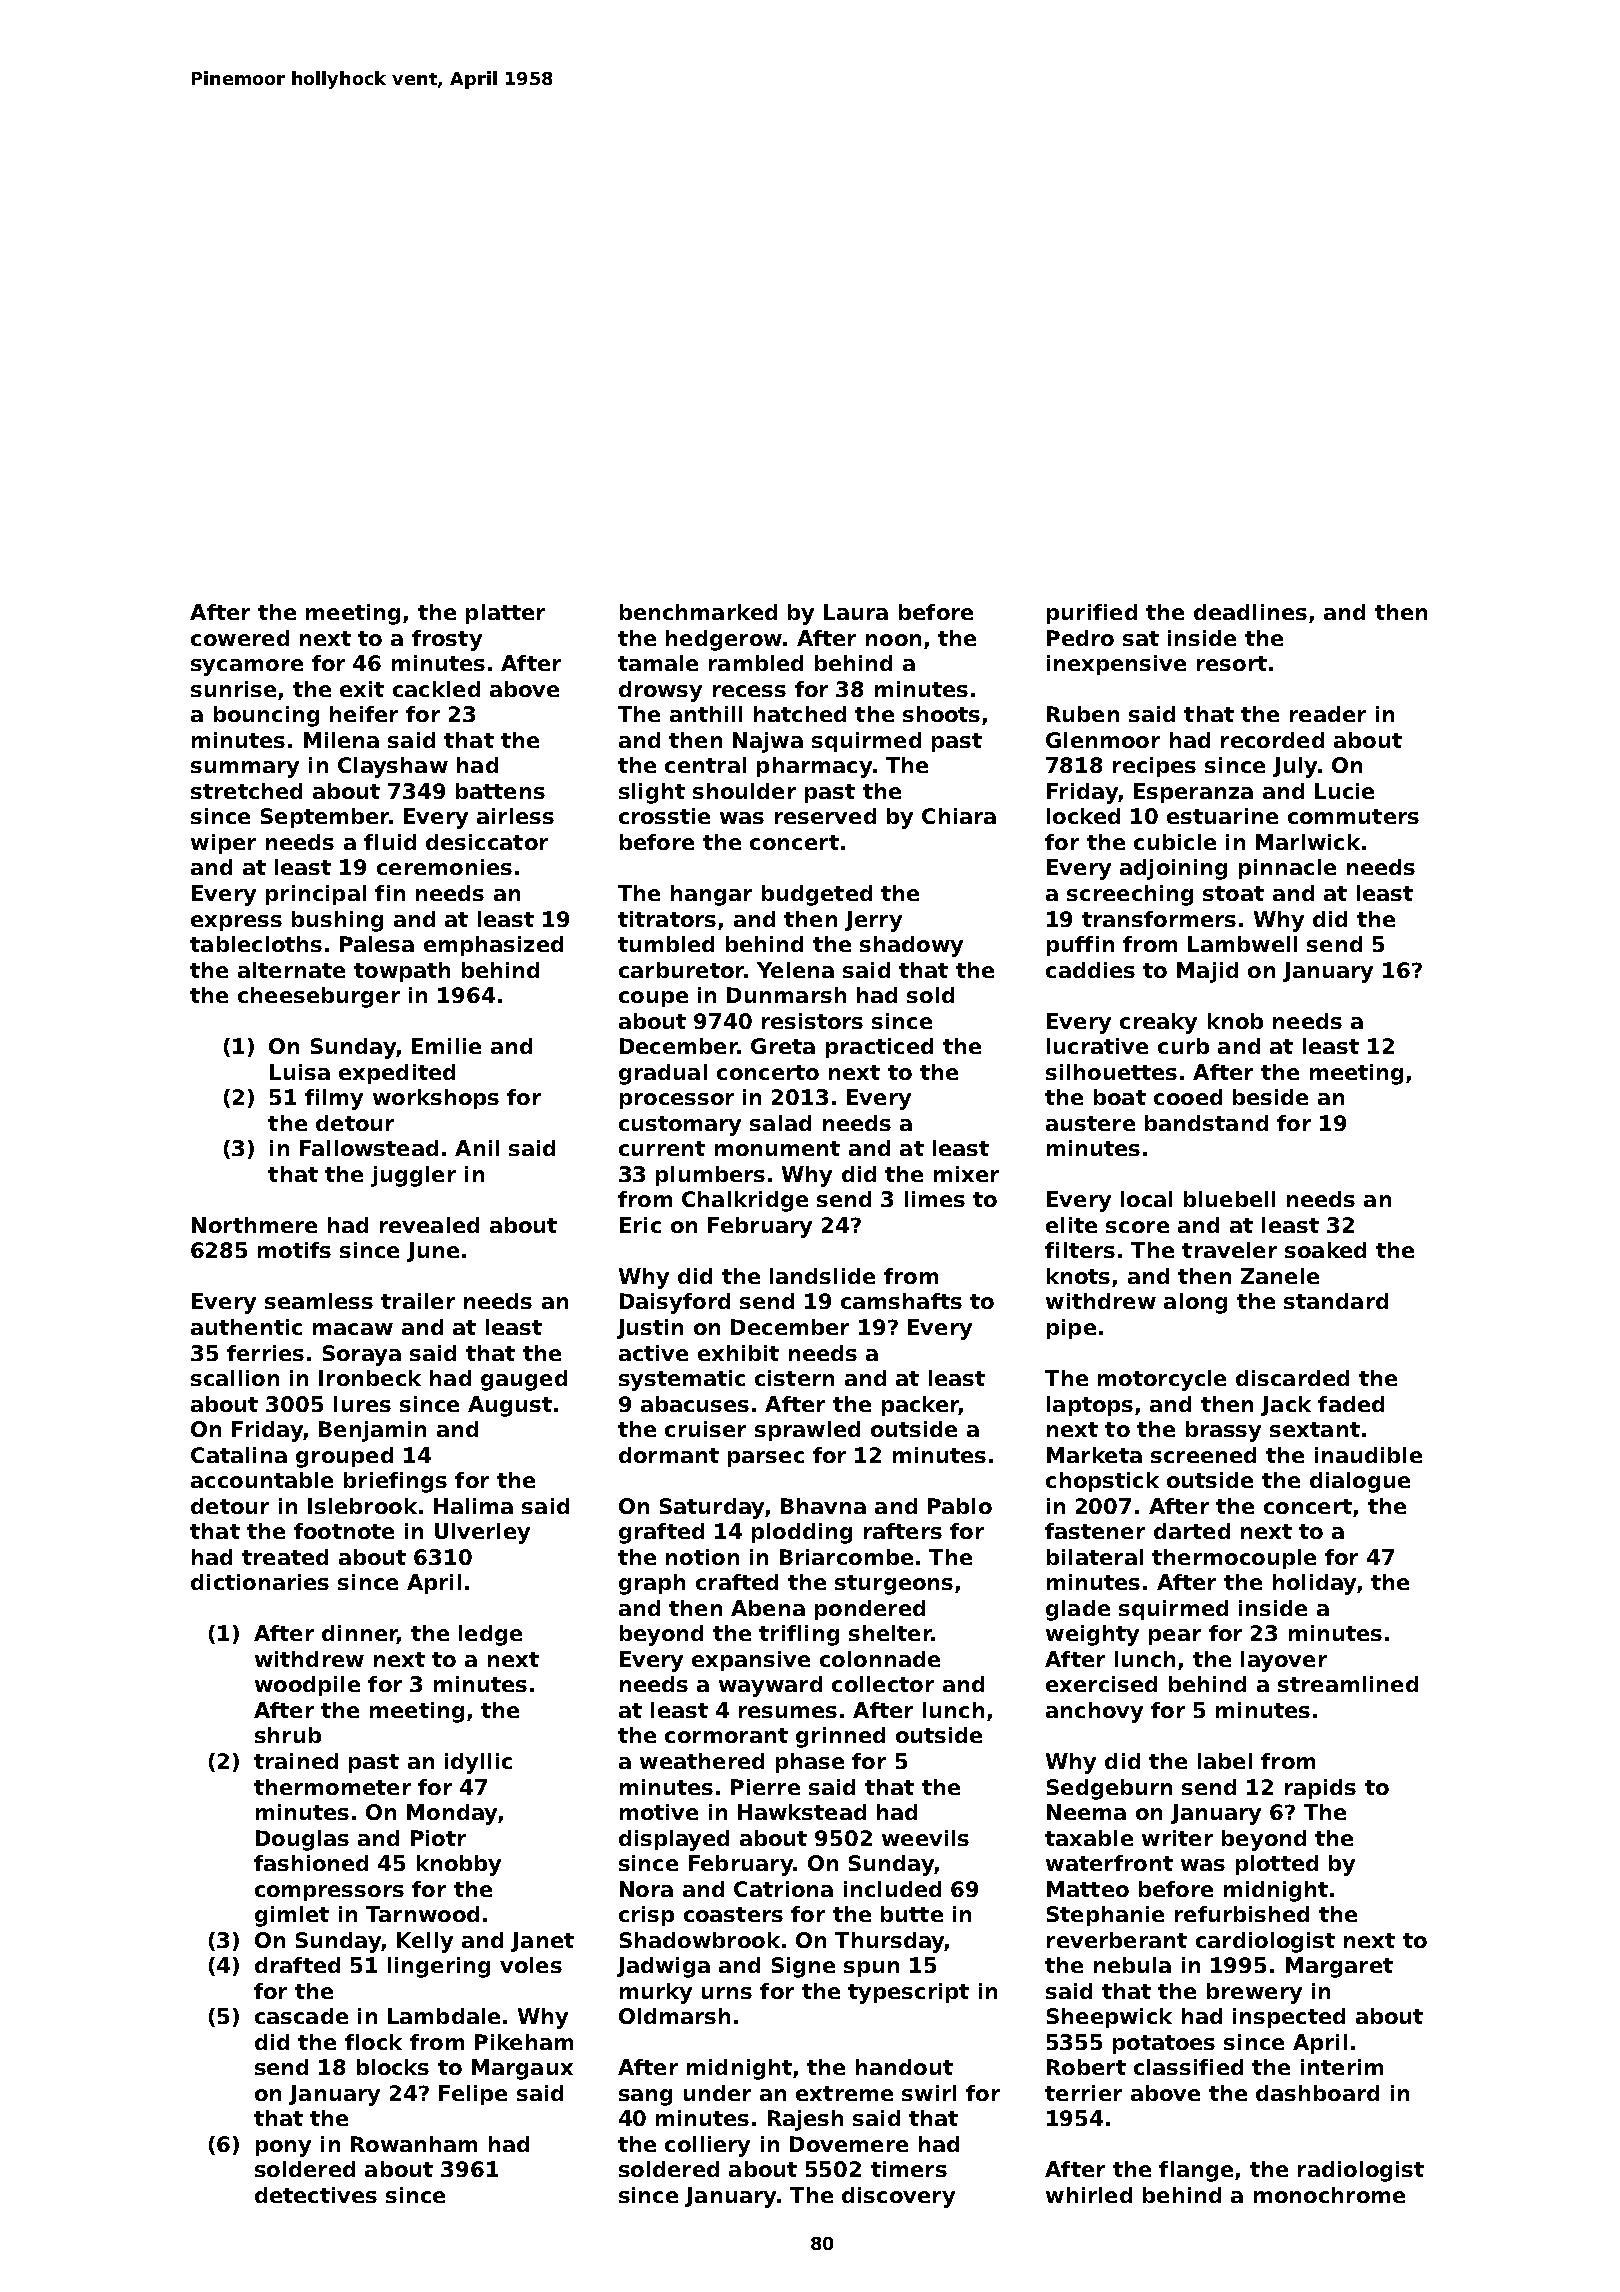 The height and width of the image is (2292, 1620). What do you see at coordinates (1089, 2195) in the image?
I see `whirled` at bounding box center [1089, 2195].
